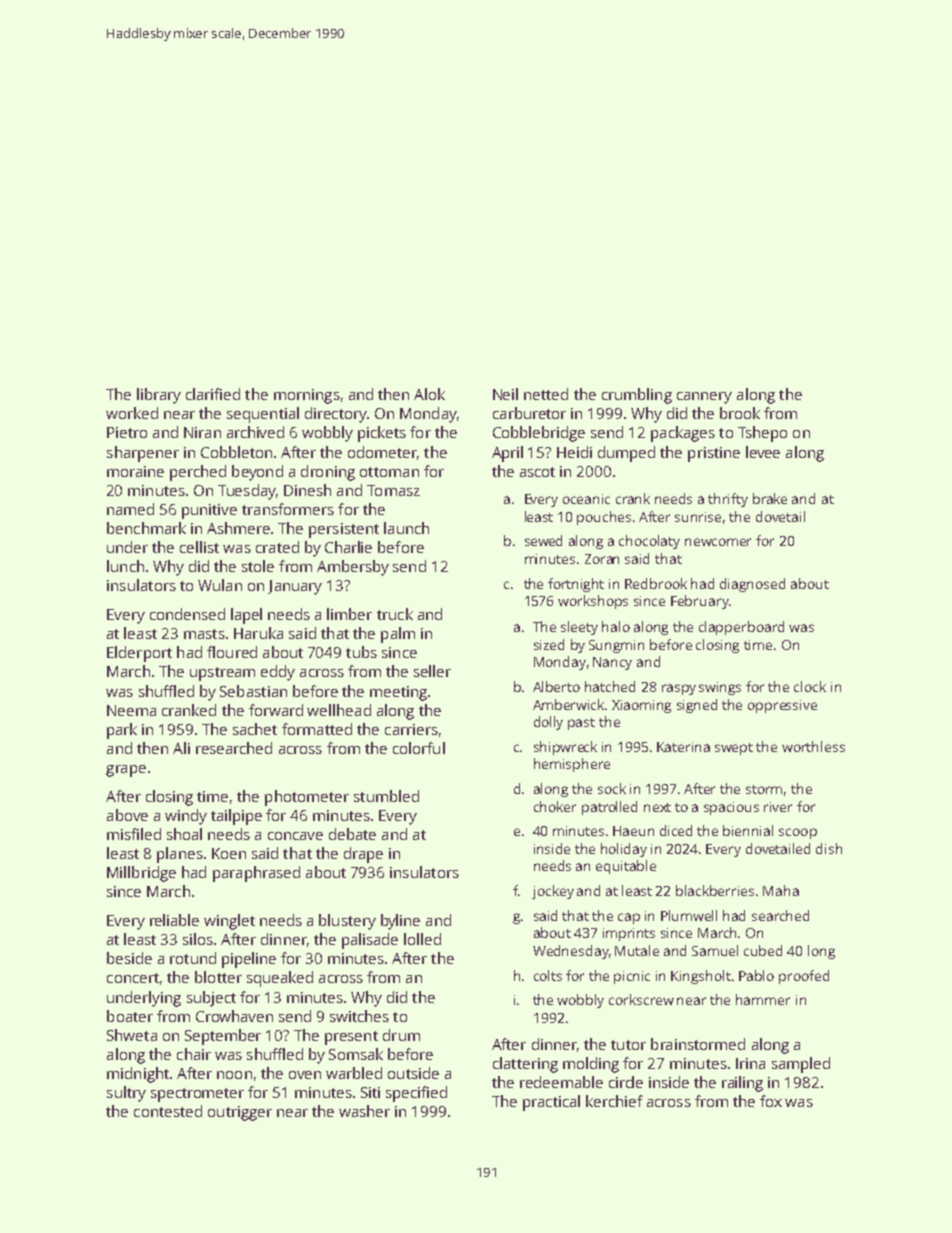 The width and height of the screenshot is (952, 1233). I want to click on clarified, so click(213, 394).
